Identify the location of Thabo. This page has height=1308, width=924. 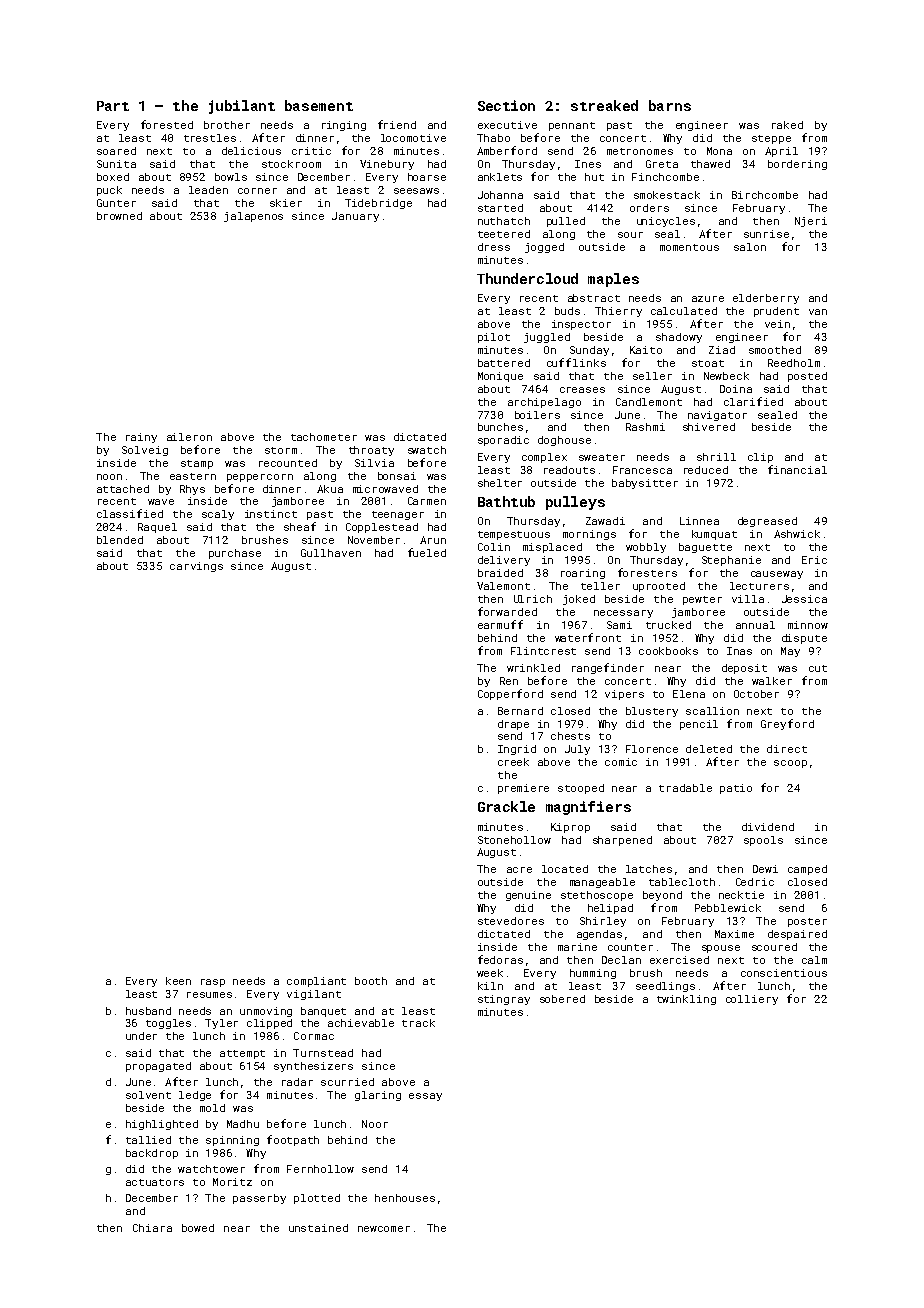
(493, 138).
